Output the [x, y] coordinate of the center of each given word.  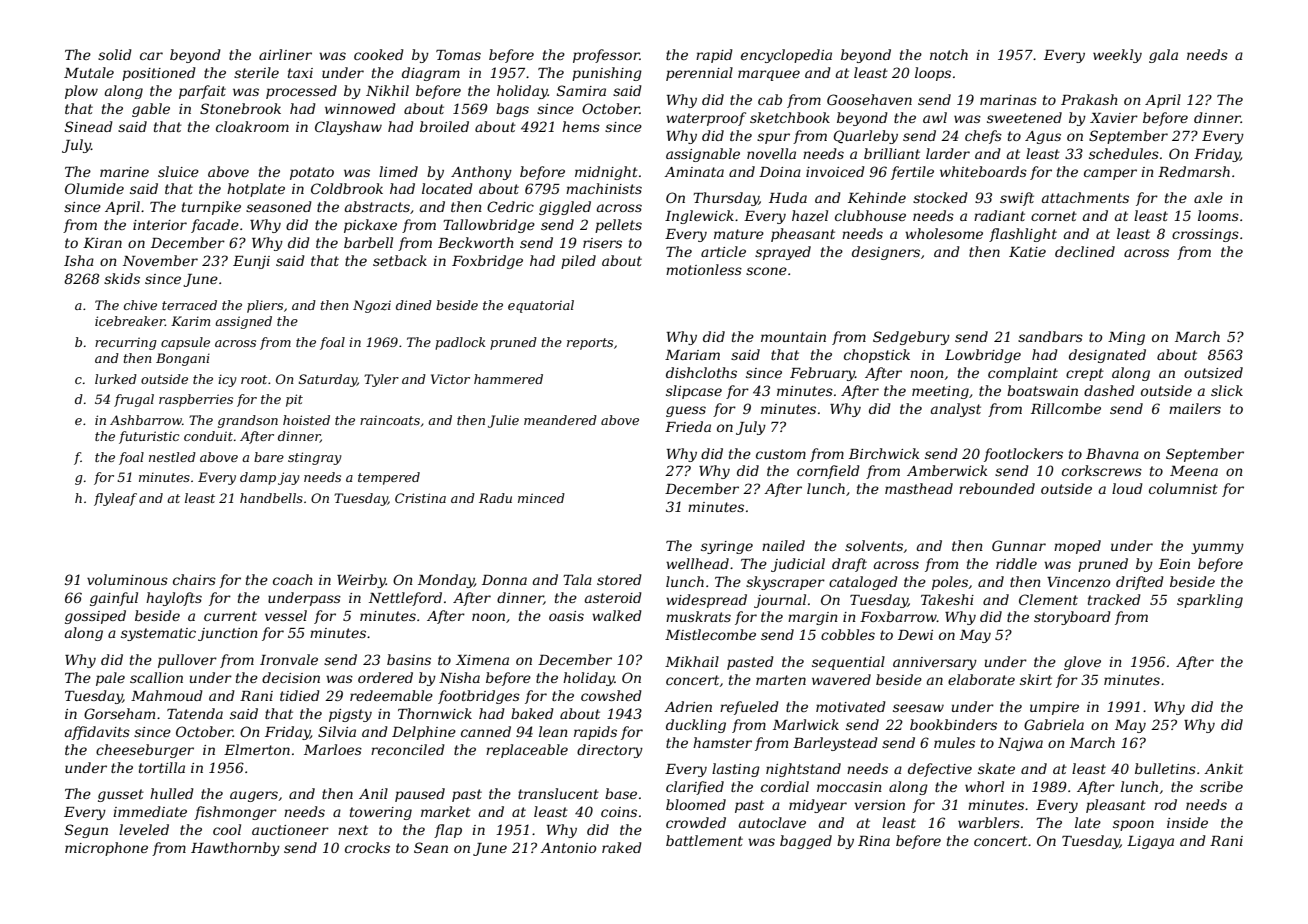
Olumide [94, 188]
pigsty [350, 715]
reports [590, 344]
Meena [1194, 471]
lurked [116, 379]
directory [610, 751]
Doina [780, 172]
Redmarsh [1194, 171]
